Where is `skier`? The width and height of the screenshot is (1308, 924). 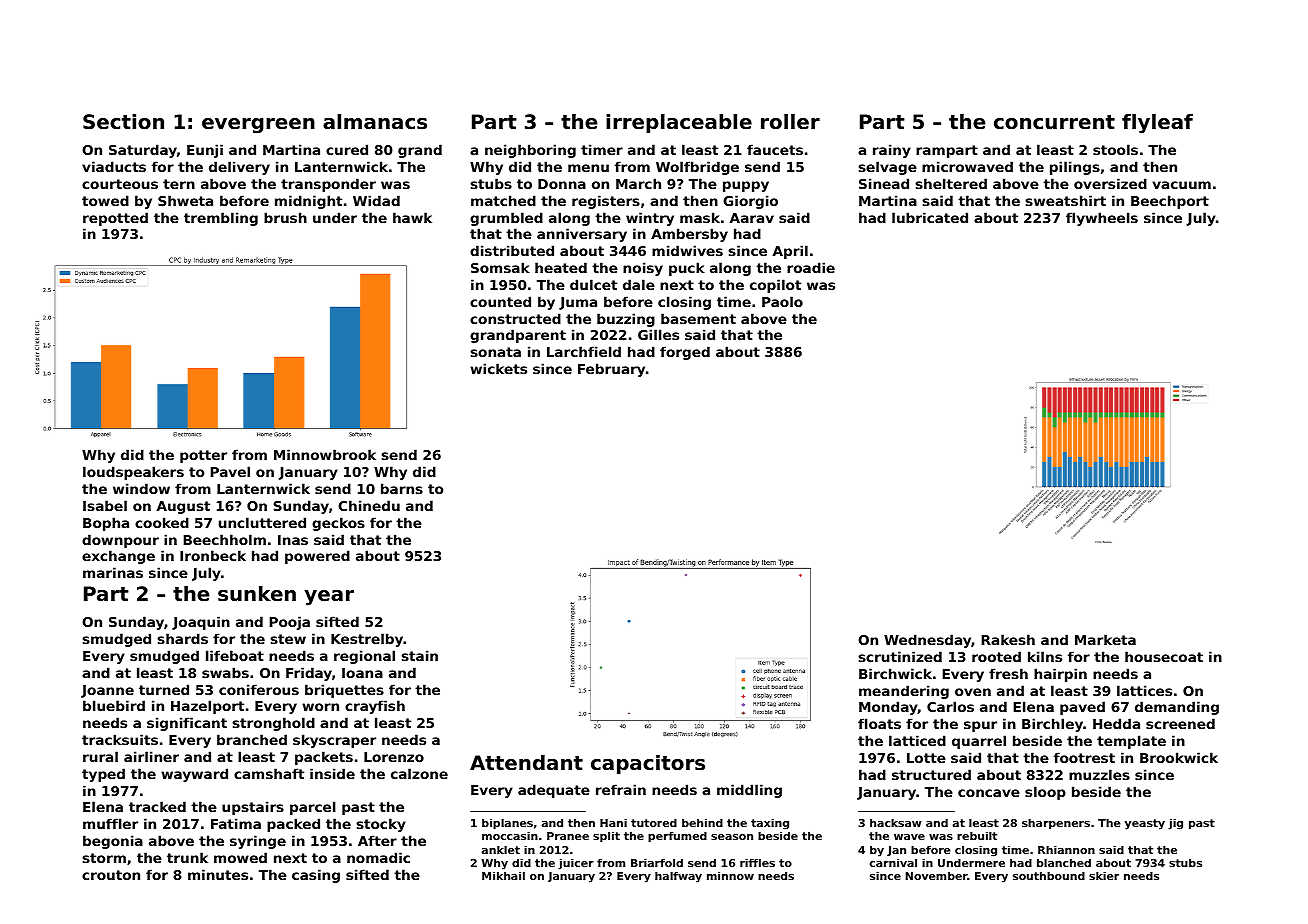 skier is located at coordinates (1104, 875).
